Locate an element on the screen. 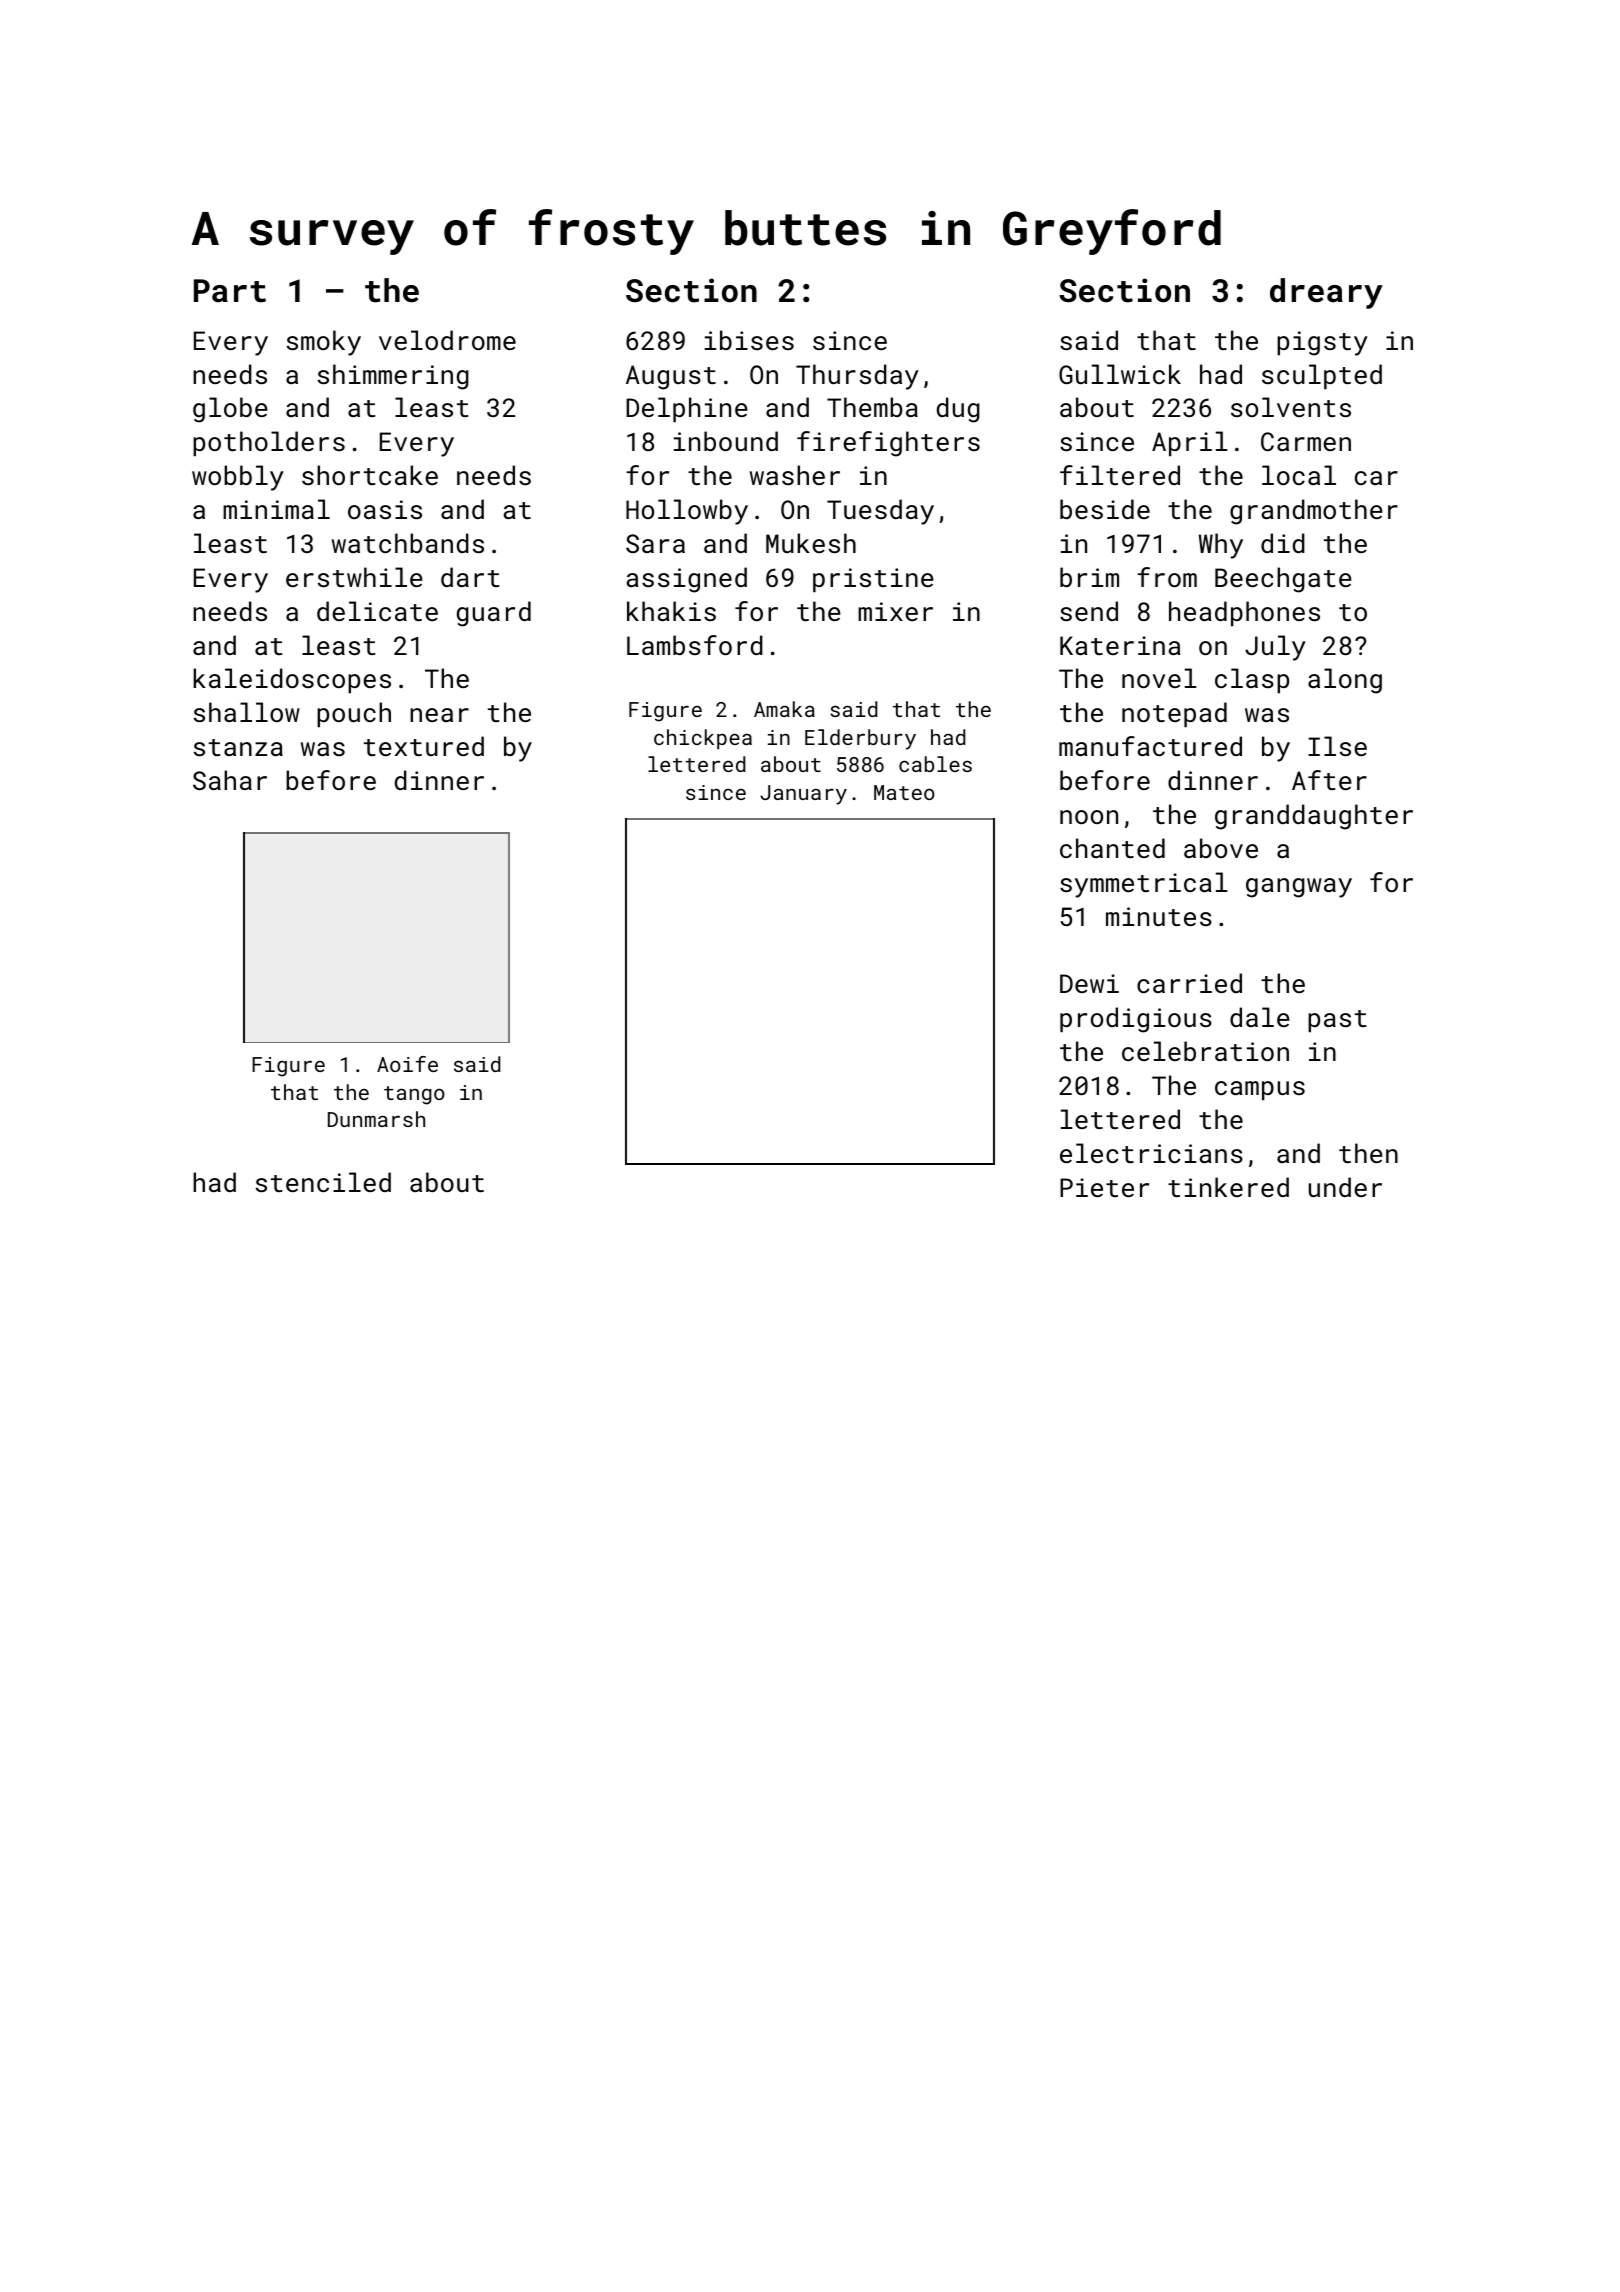 The image size is (1620, 2292). Sahar is located at coordinates (230, 780).
